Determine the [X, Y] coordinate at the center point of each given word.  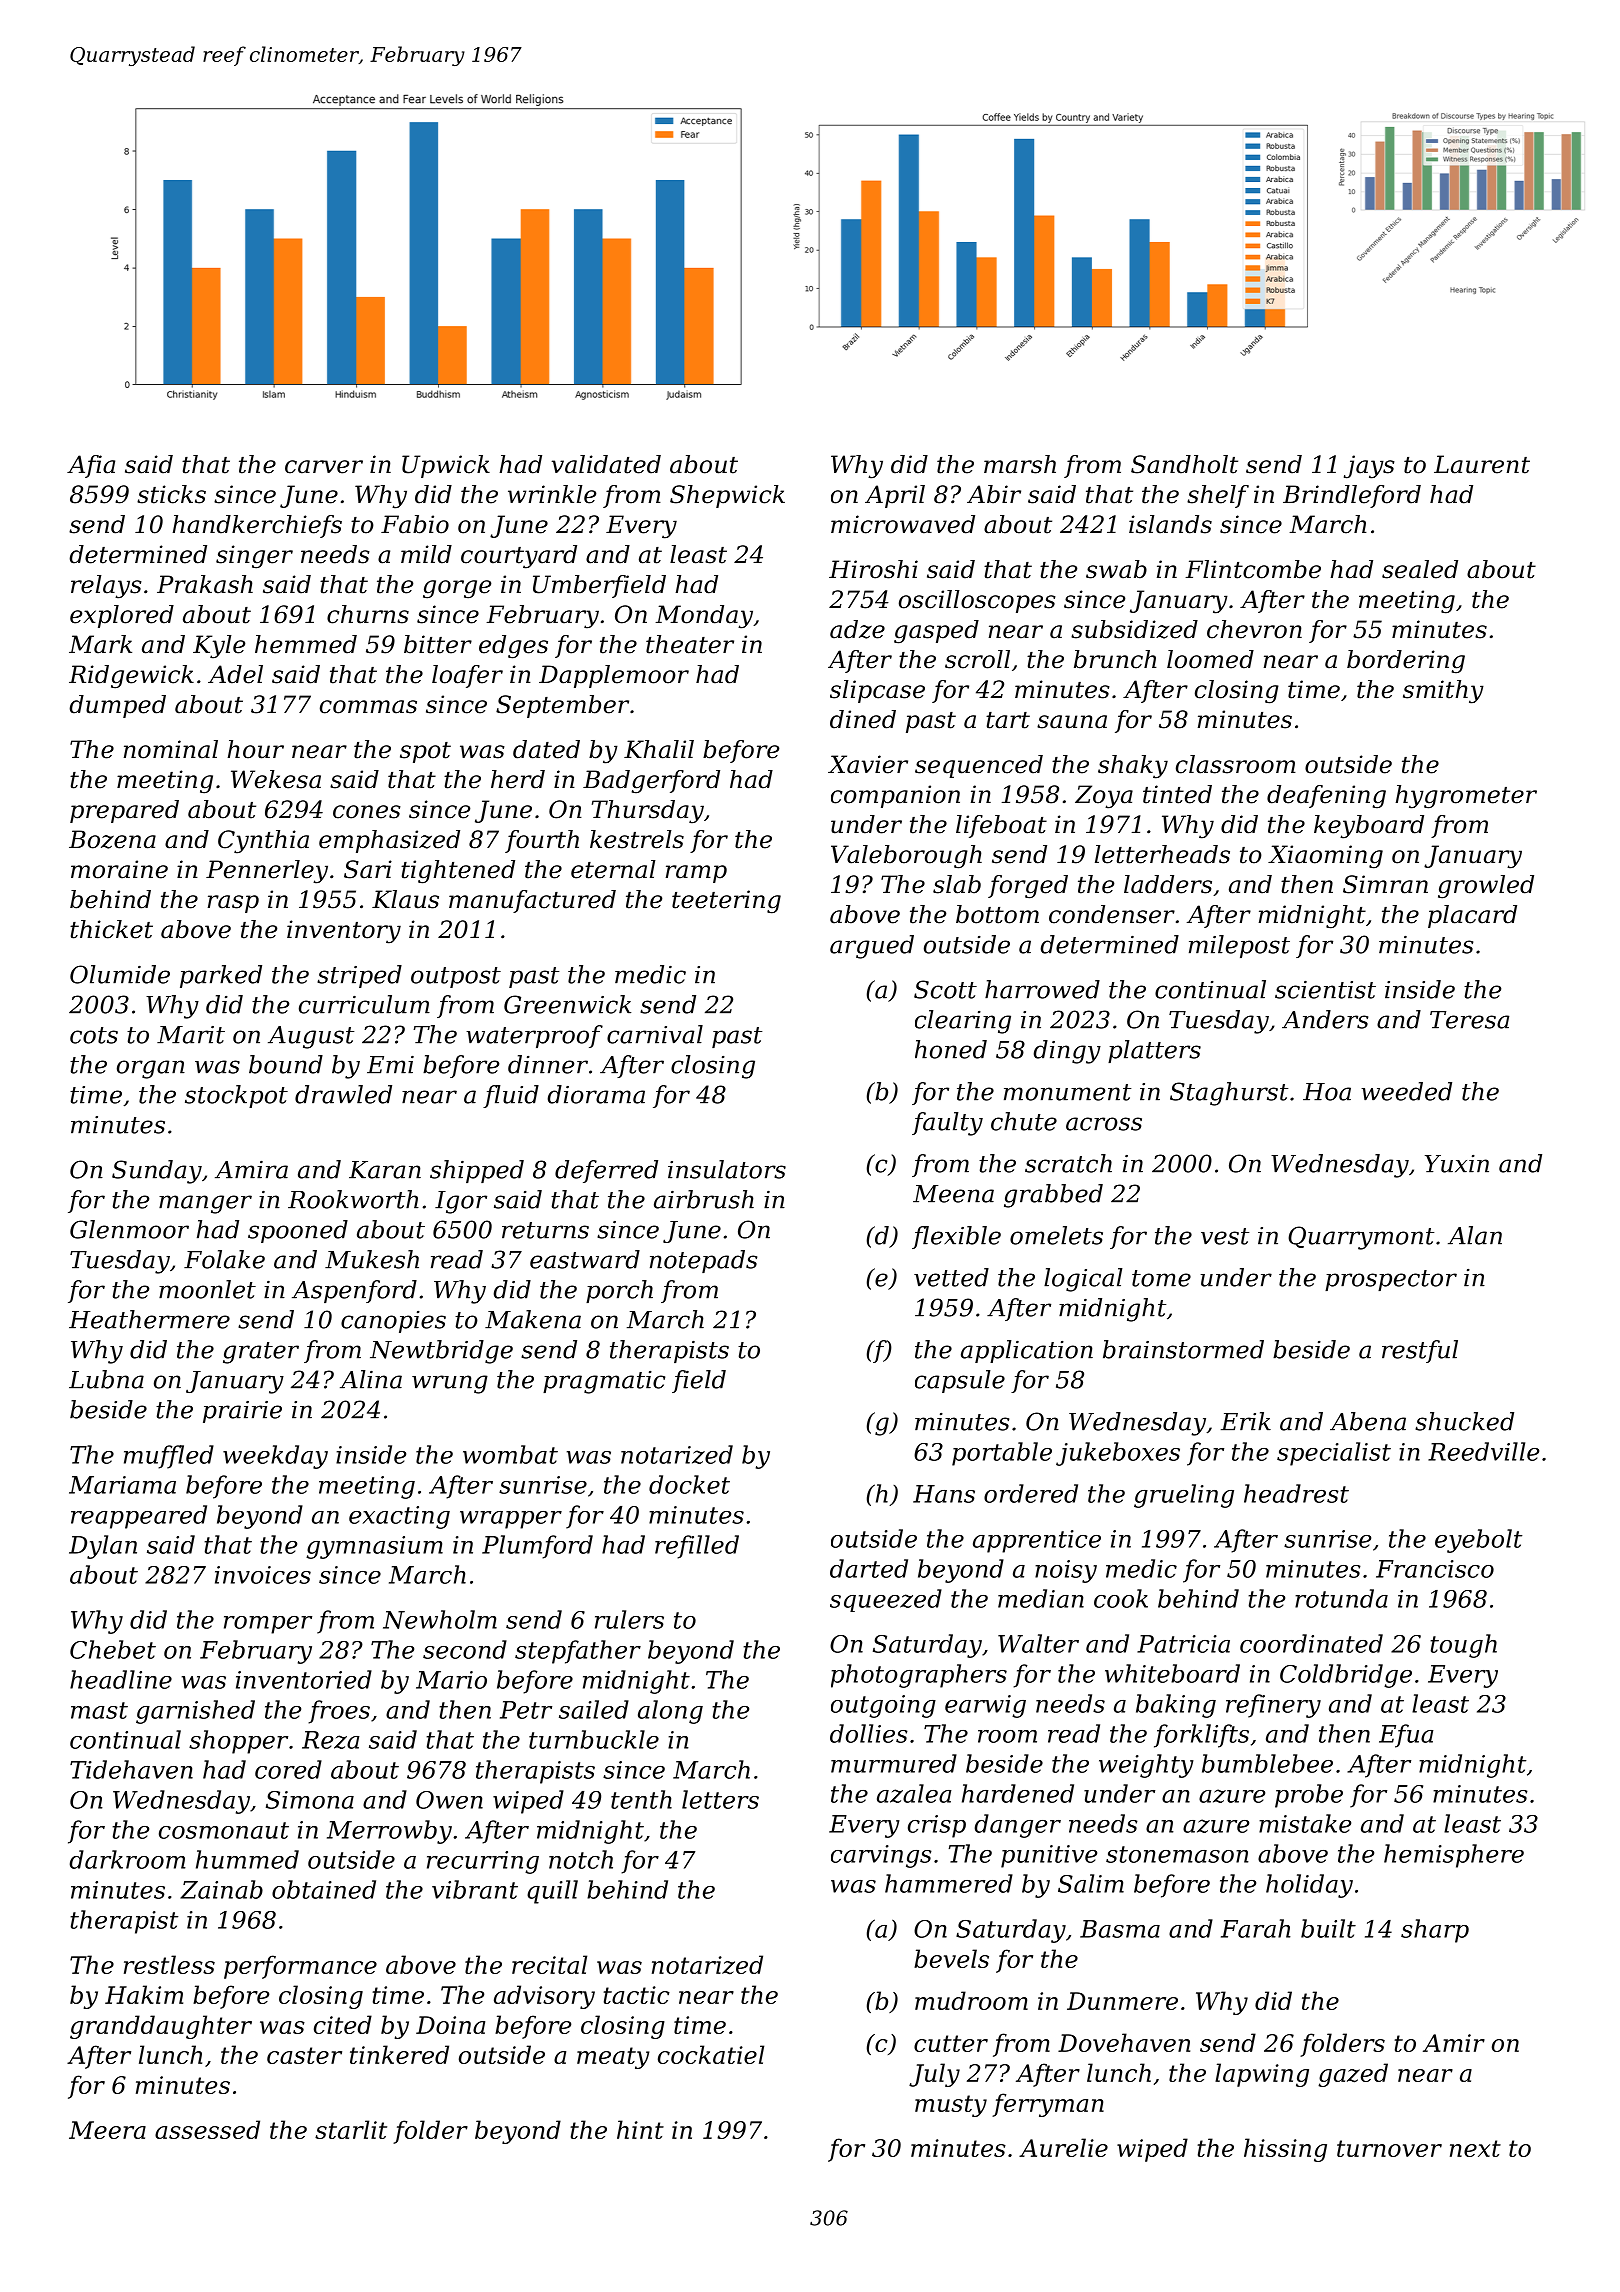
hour [256, 749]
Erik [1246, 1421]
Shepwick [727, 496]
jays [1369, 467]
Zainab [221, 1889]
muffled [169, 1457]
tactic [637, 1995]
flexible [956, 1237]
